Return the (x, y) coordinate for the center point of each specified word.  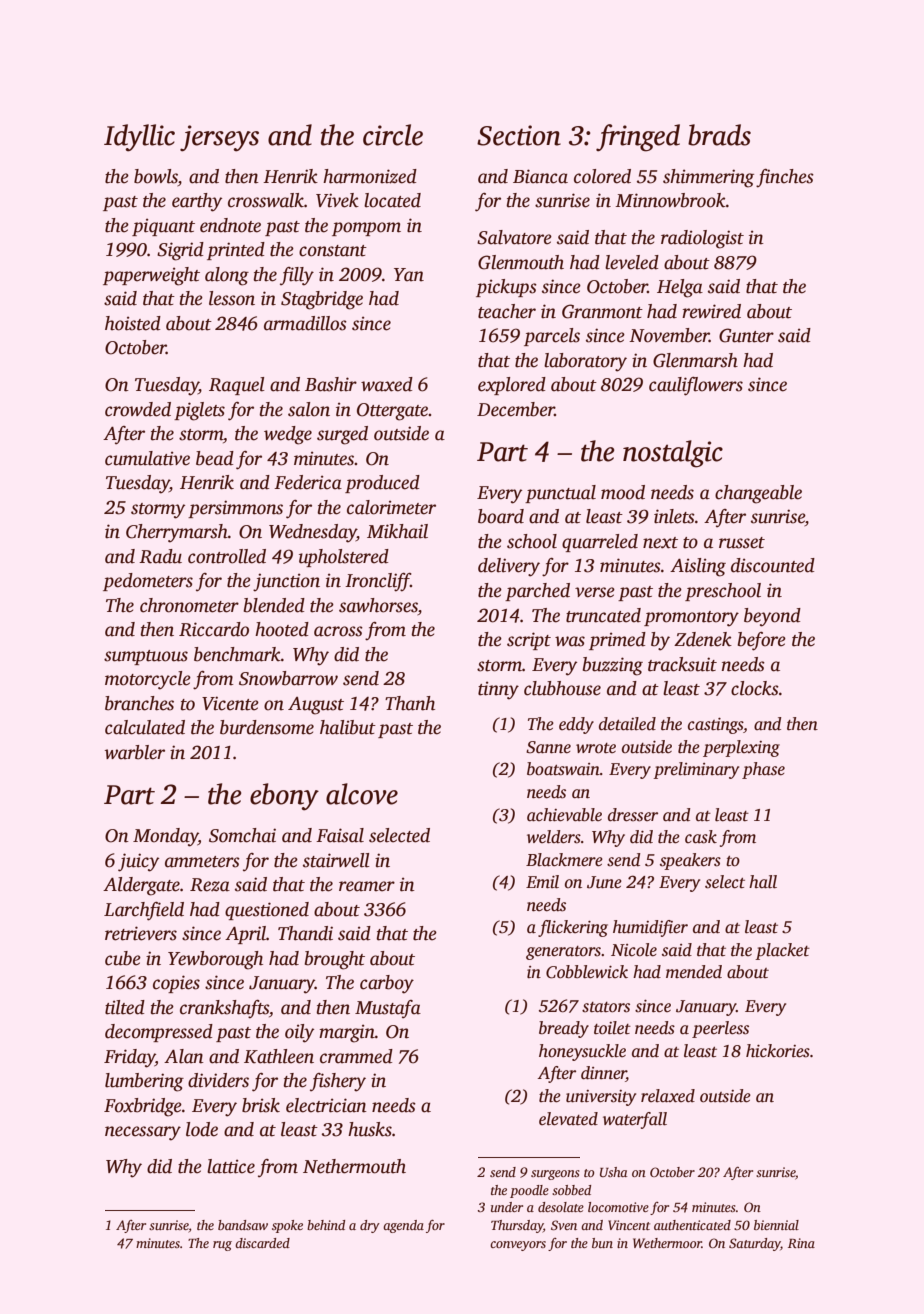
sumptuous (146, 657)
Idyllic (139, 138)
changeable (758, 494)
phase (763, 770)
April (245, 935)
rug (222, 1246)
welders (554, 837)
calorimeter (391, 507)
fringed (638, 138)
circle (393, 135)
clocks (755, 688)
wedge (288, 435)
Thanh (410, 703)
